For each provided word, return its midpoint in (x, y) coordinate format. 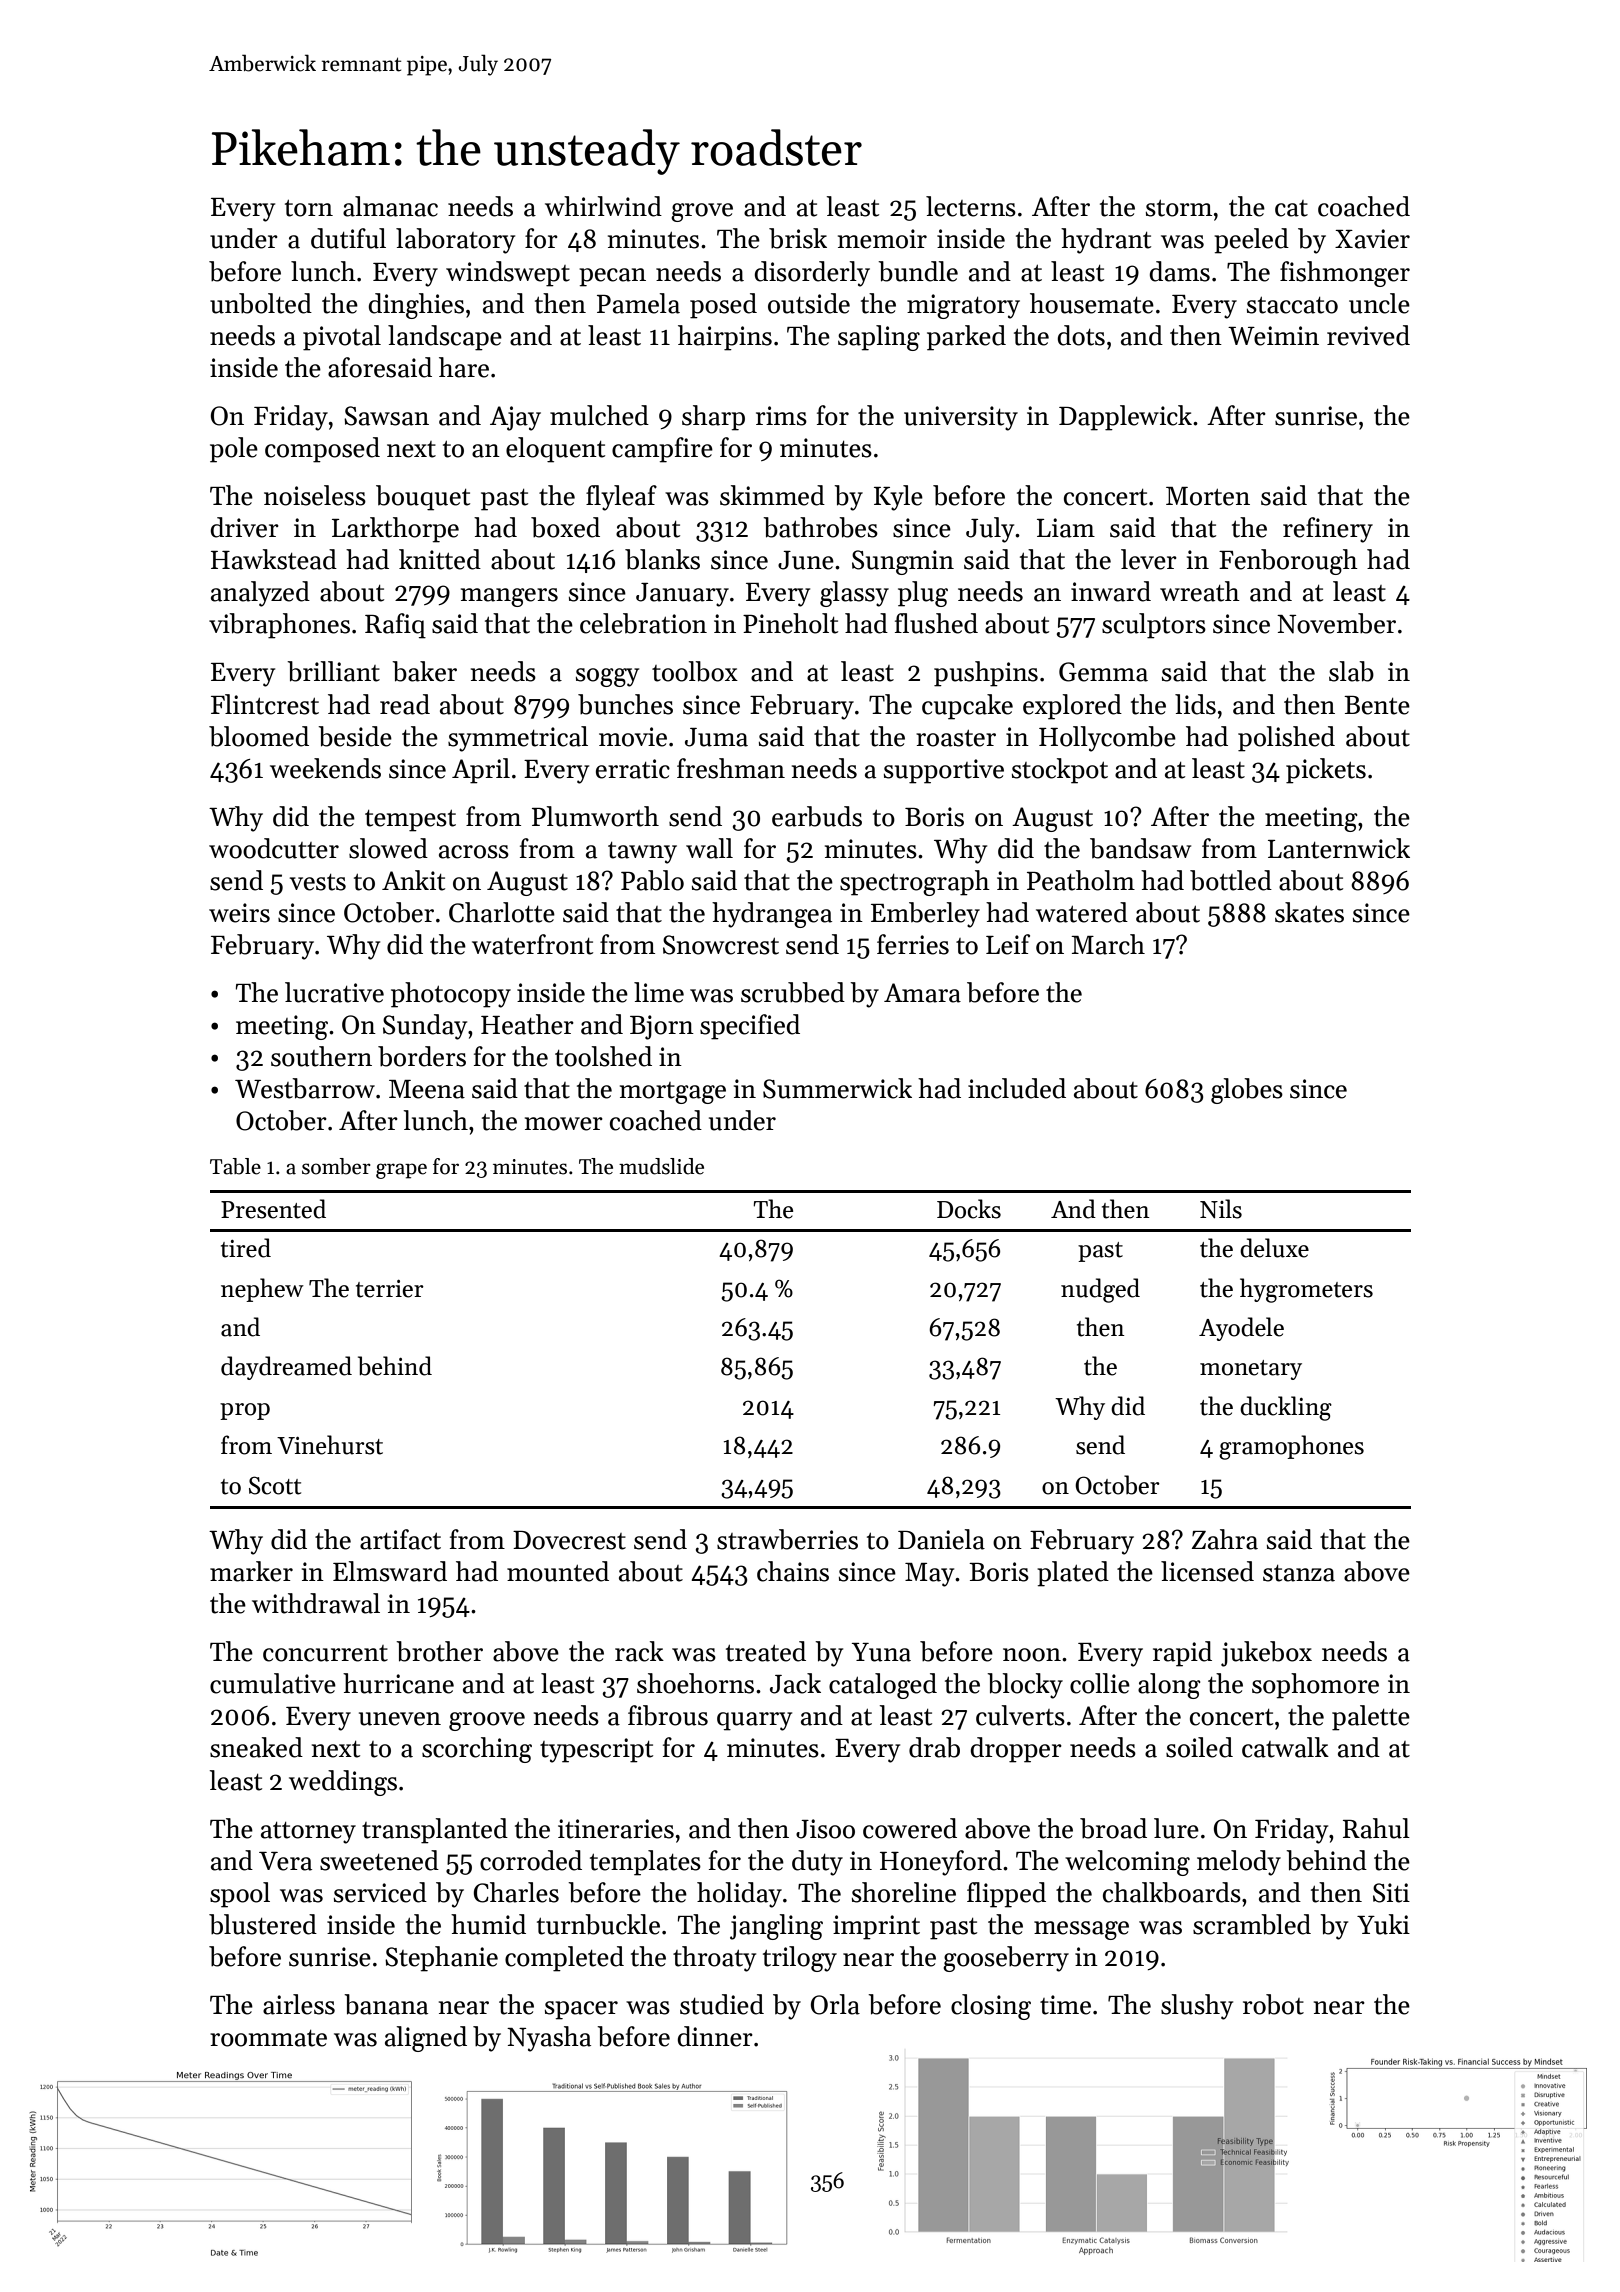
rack (639, 1651)
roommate (268, 2038)
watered (1082, 912)
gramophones (1291, 1447)
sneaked (256, 1747)
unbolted (261, 303)
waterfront (532, 944)
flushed (936, 623)
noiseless (315, 495)
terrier (390, 1289)
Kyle (898, 498)
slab (1351, 671)
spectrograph (915, 883)
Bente (1377, 705)
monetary (1251, 1370)
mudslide (661, 1166)
